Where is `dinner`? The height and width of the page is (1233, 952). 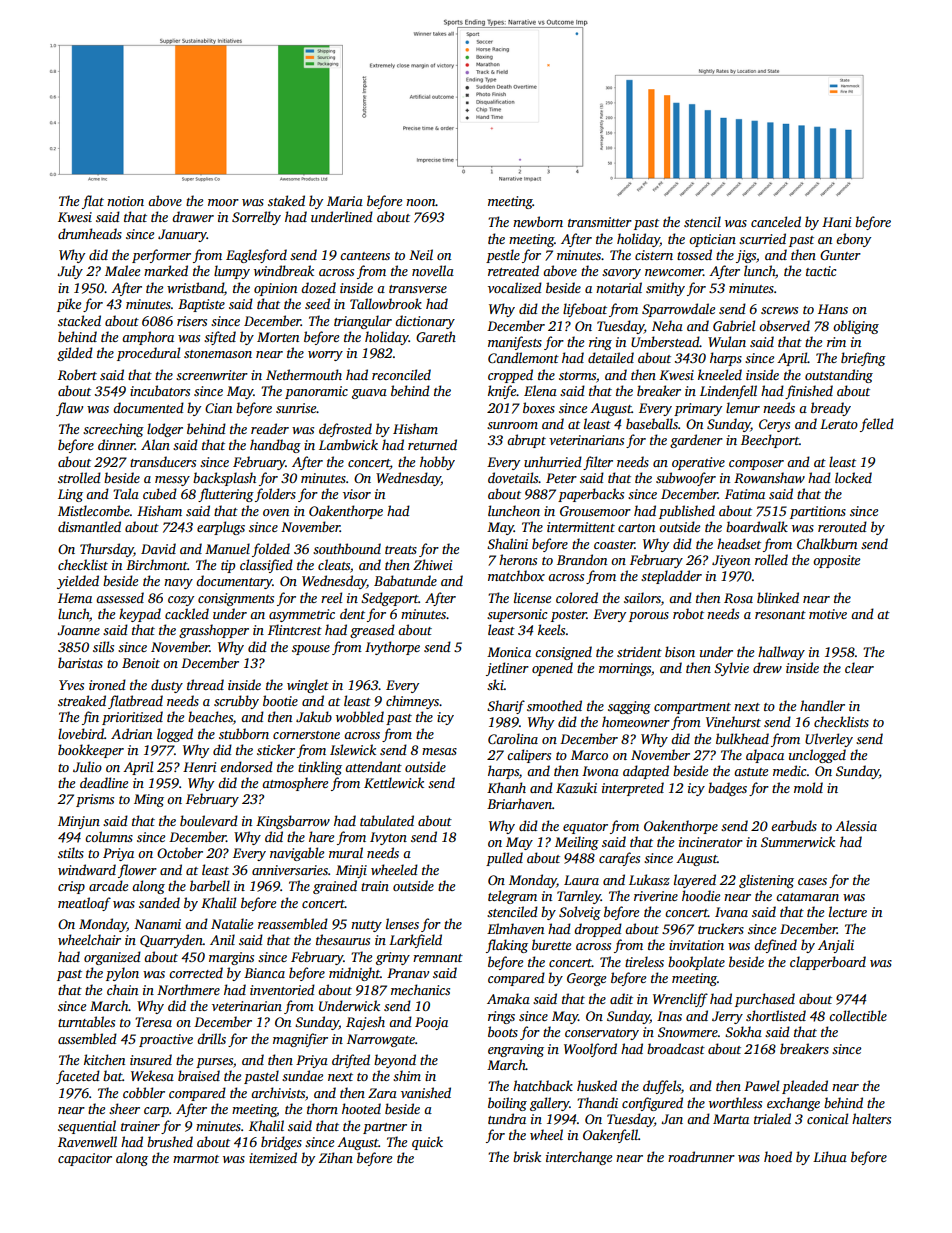 dinner is located at coordinates (116, 444).
